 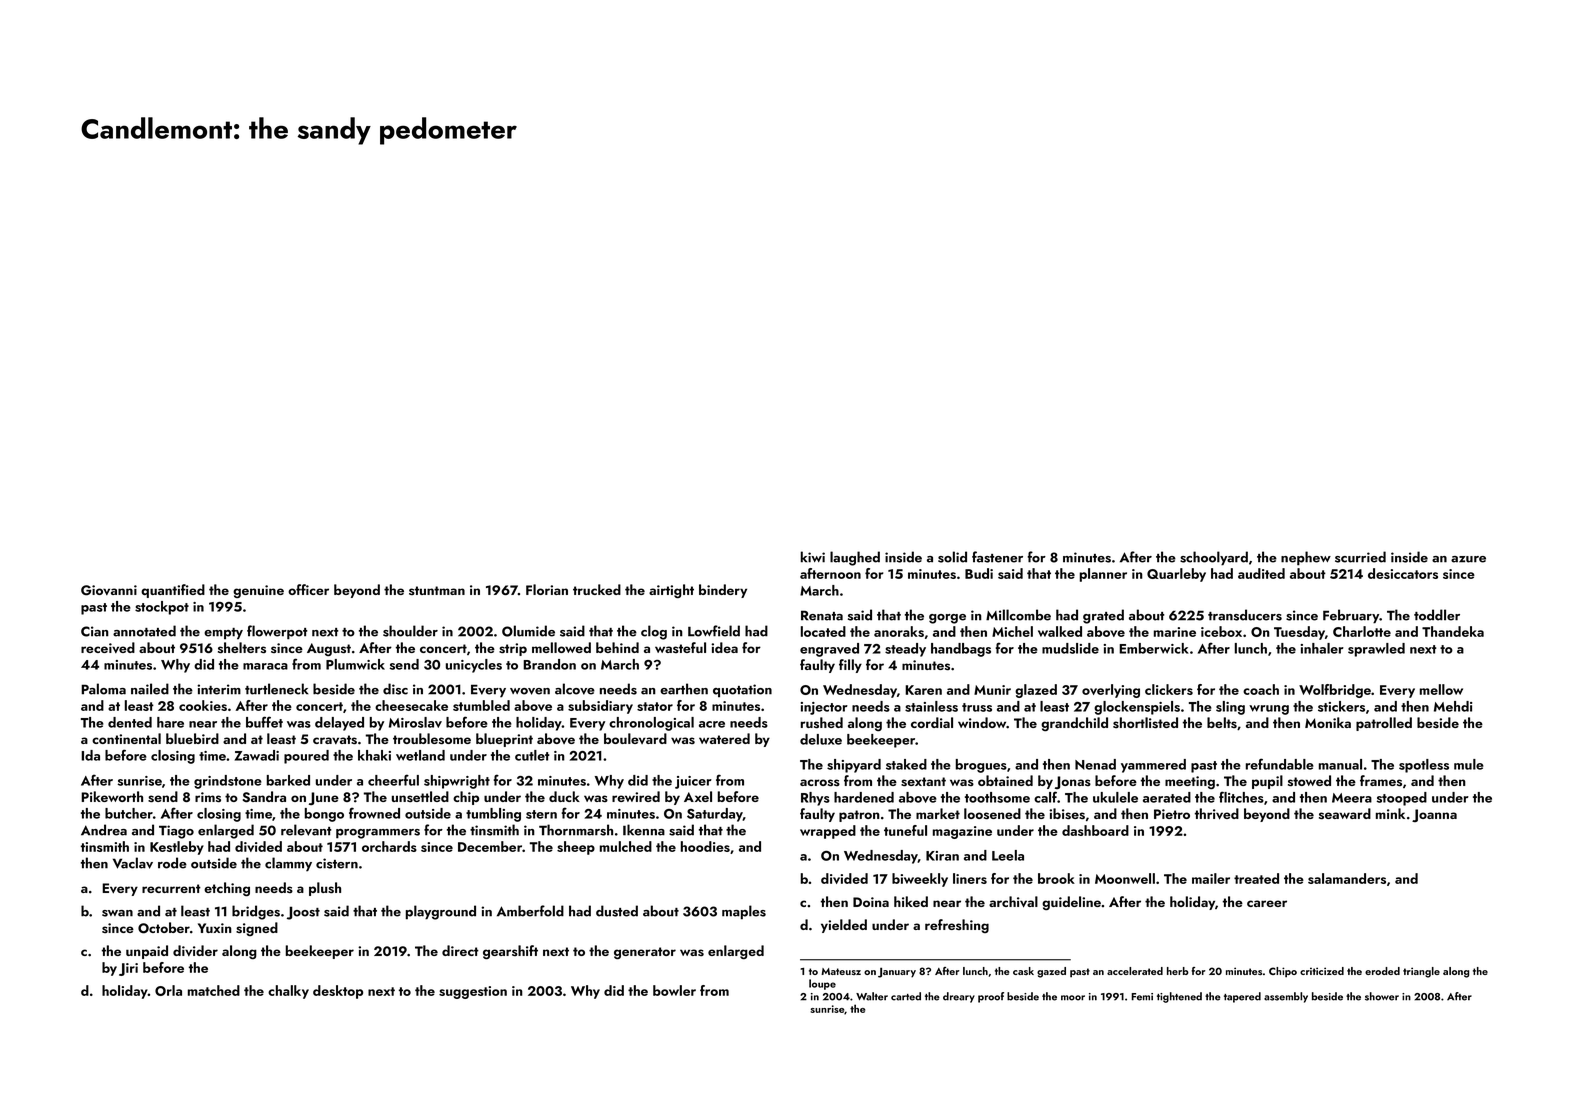 What do you see at coordinates (1360, 557) in the document?
I see `scurried` at bounding box center [1360, 557].
